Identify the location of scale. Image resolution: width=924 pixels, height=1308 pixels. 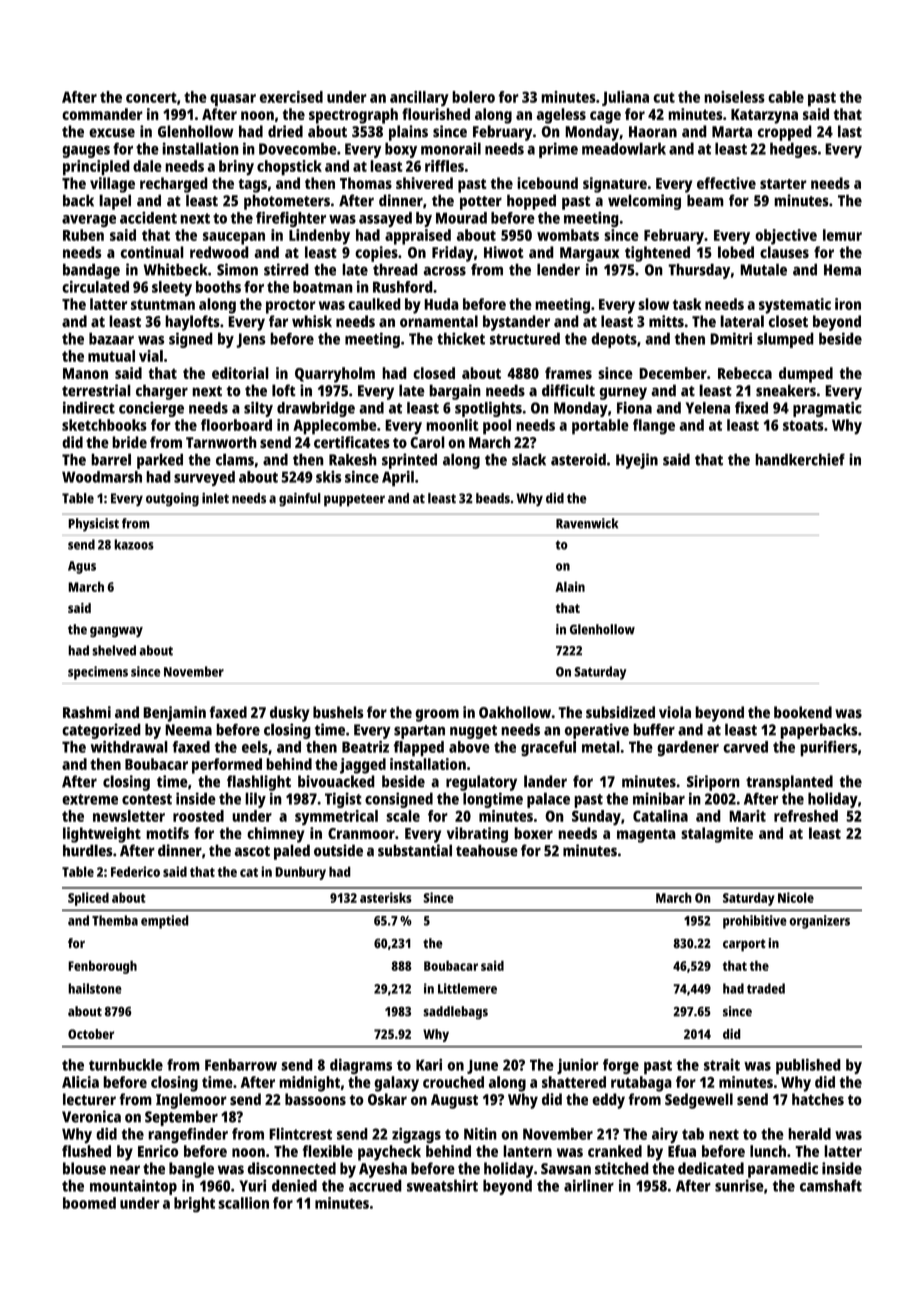
(403, 816).
